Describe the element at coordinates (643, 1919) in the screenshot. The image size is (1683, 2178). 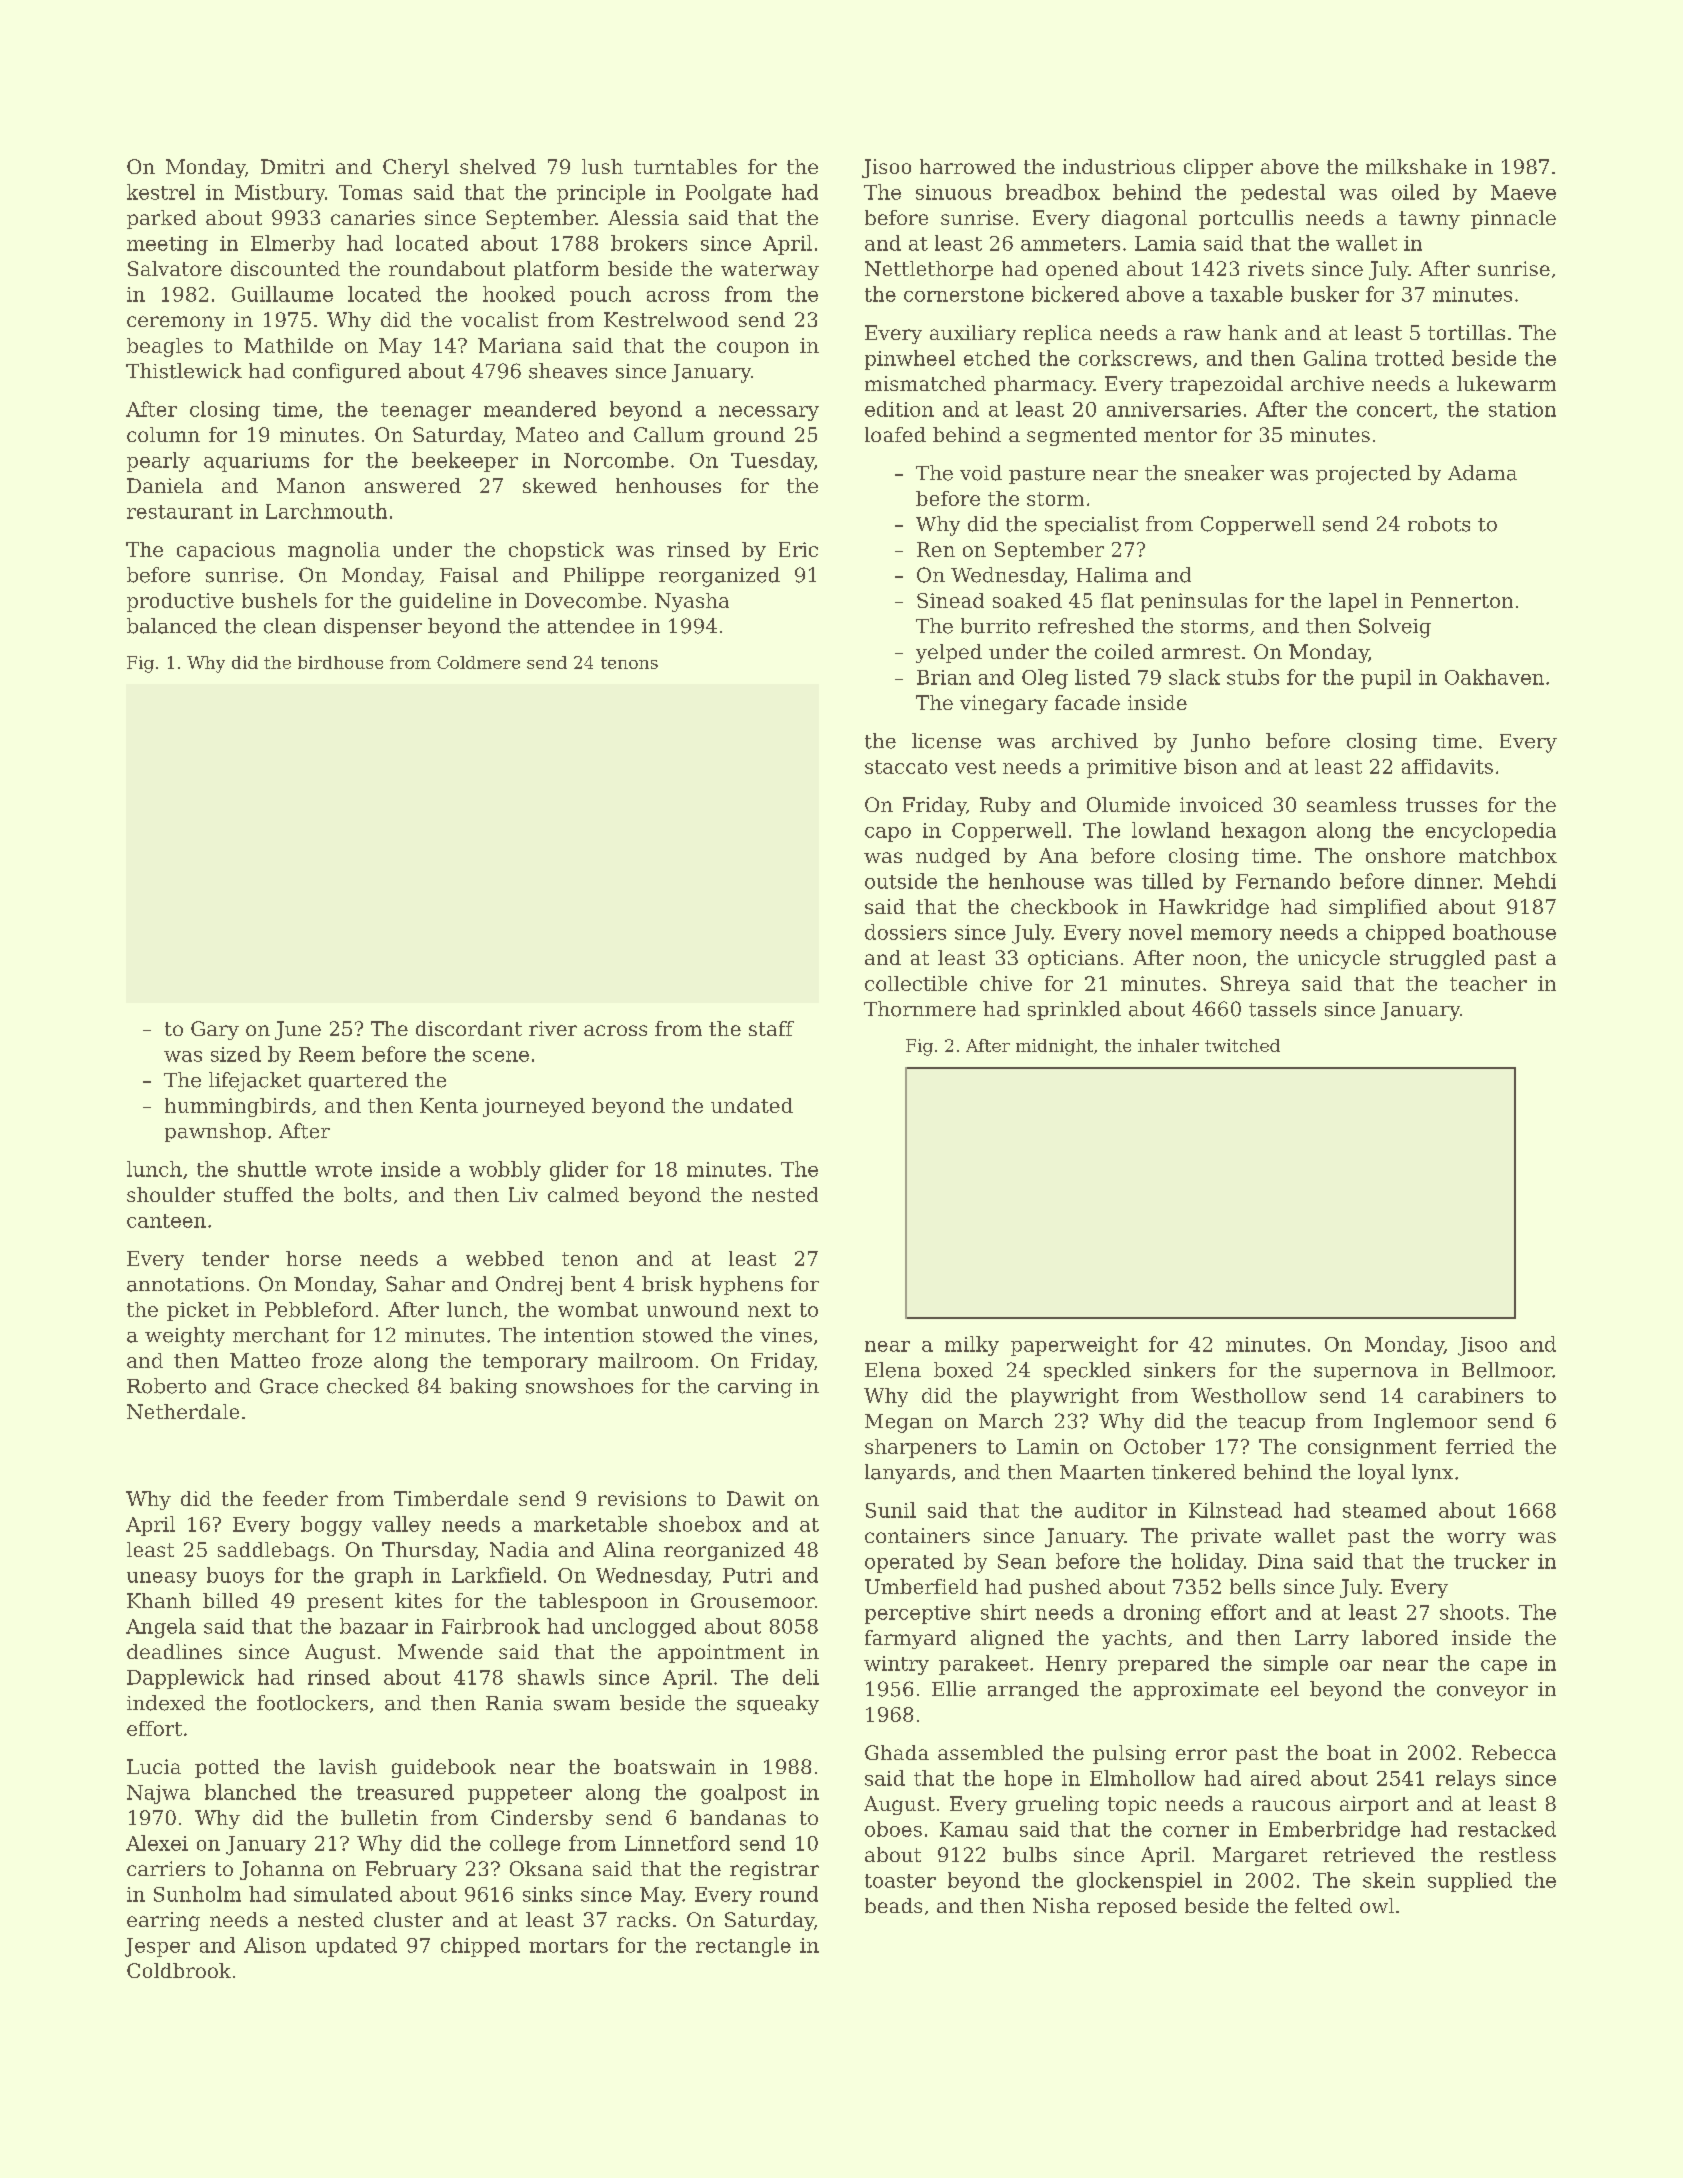
I see `racks` at that location.
